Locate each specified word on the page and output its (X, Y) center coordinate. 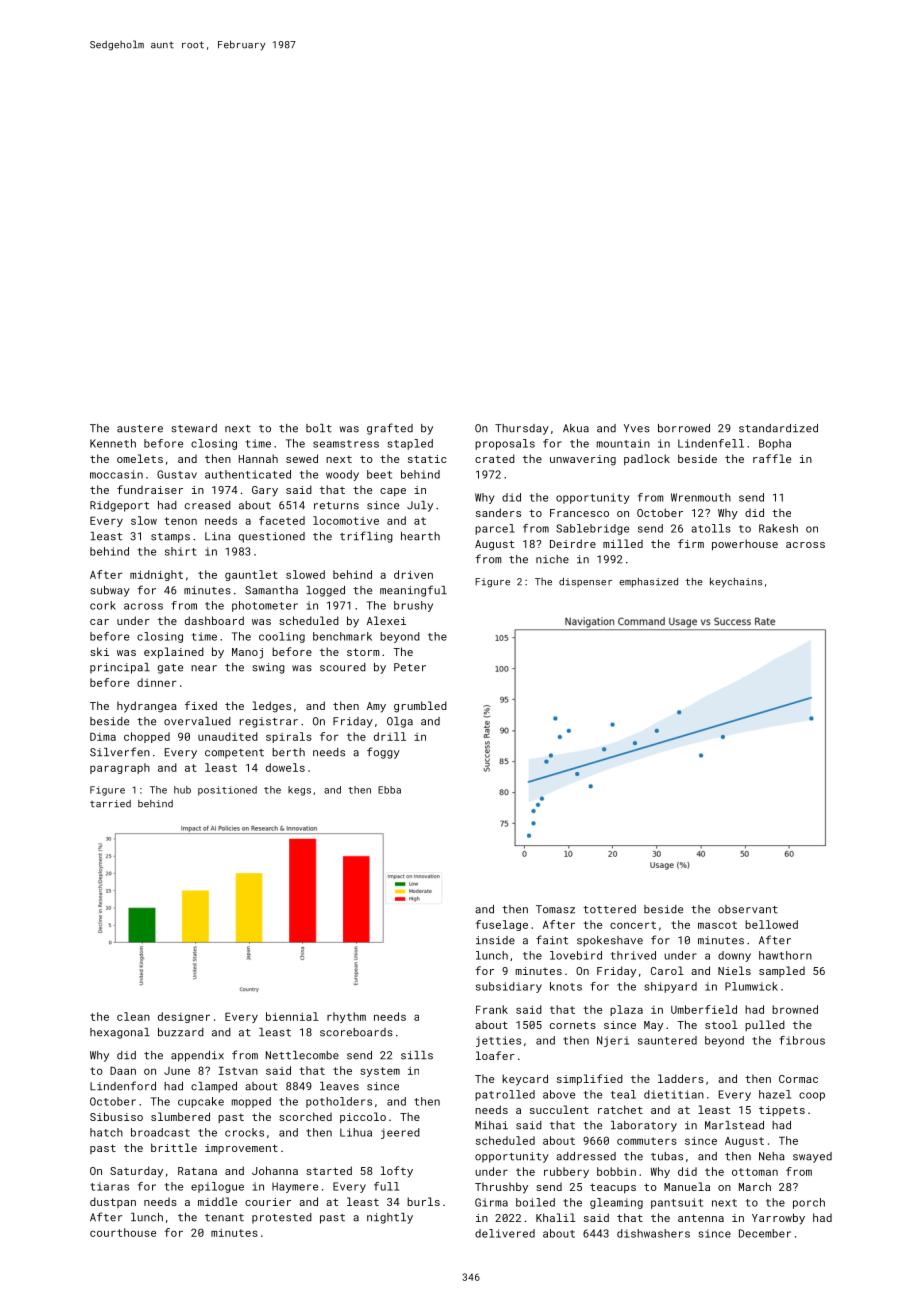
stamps (170, 538)
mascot (717, 925)
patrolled (505, 1095)
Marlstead (734, 1125)
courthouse (123, 1232)
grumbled (420, 707)
